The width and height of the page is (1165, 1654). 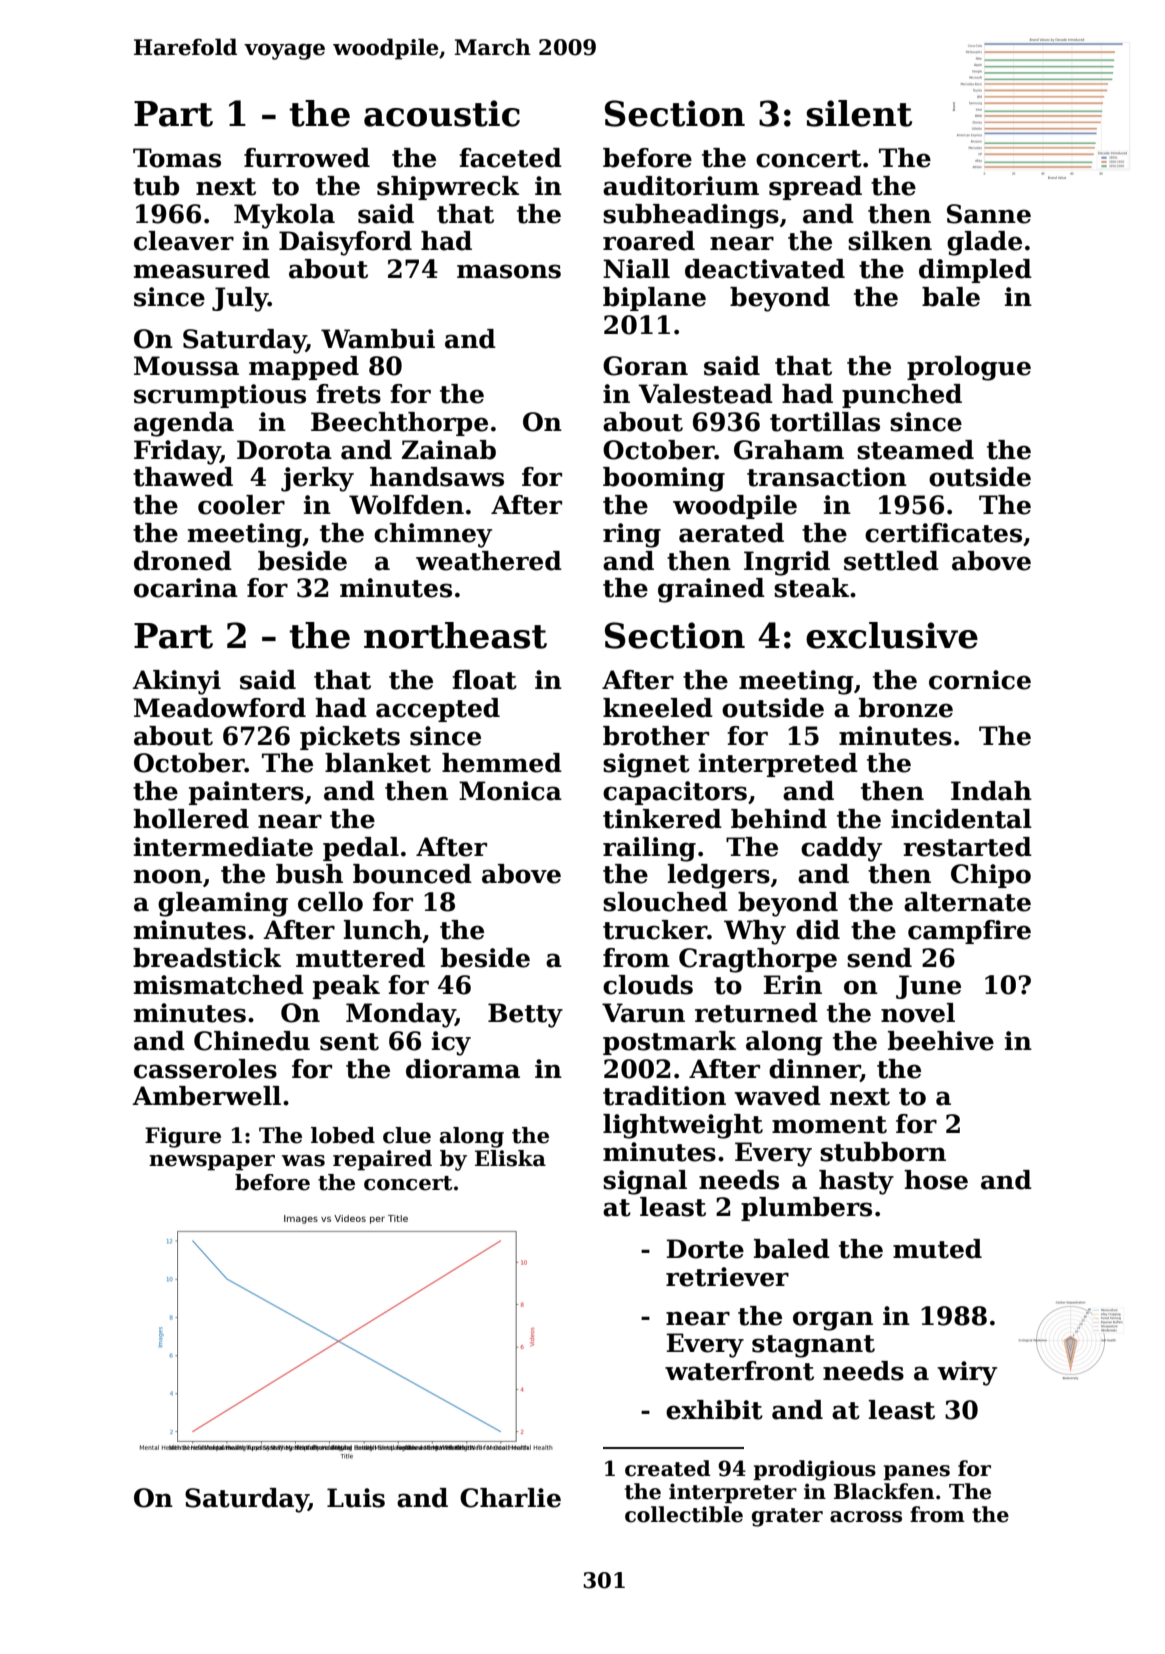 I want to click on furrowed, so click(x=307, y=158).
